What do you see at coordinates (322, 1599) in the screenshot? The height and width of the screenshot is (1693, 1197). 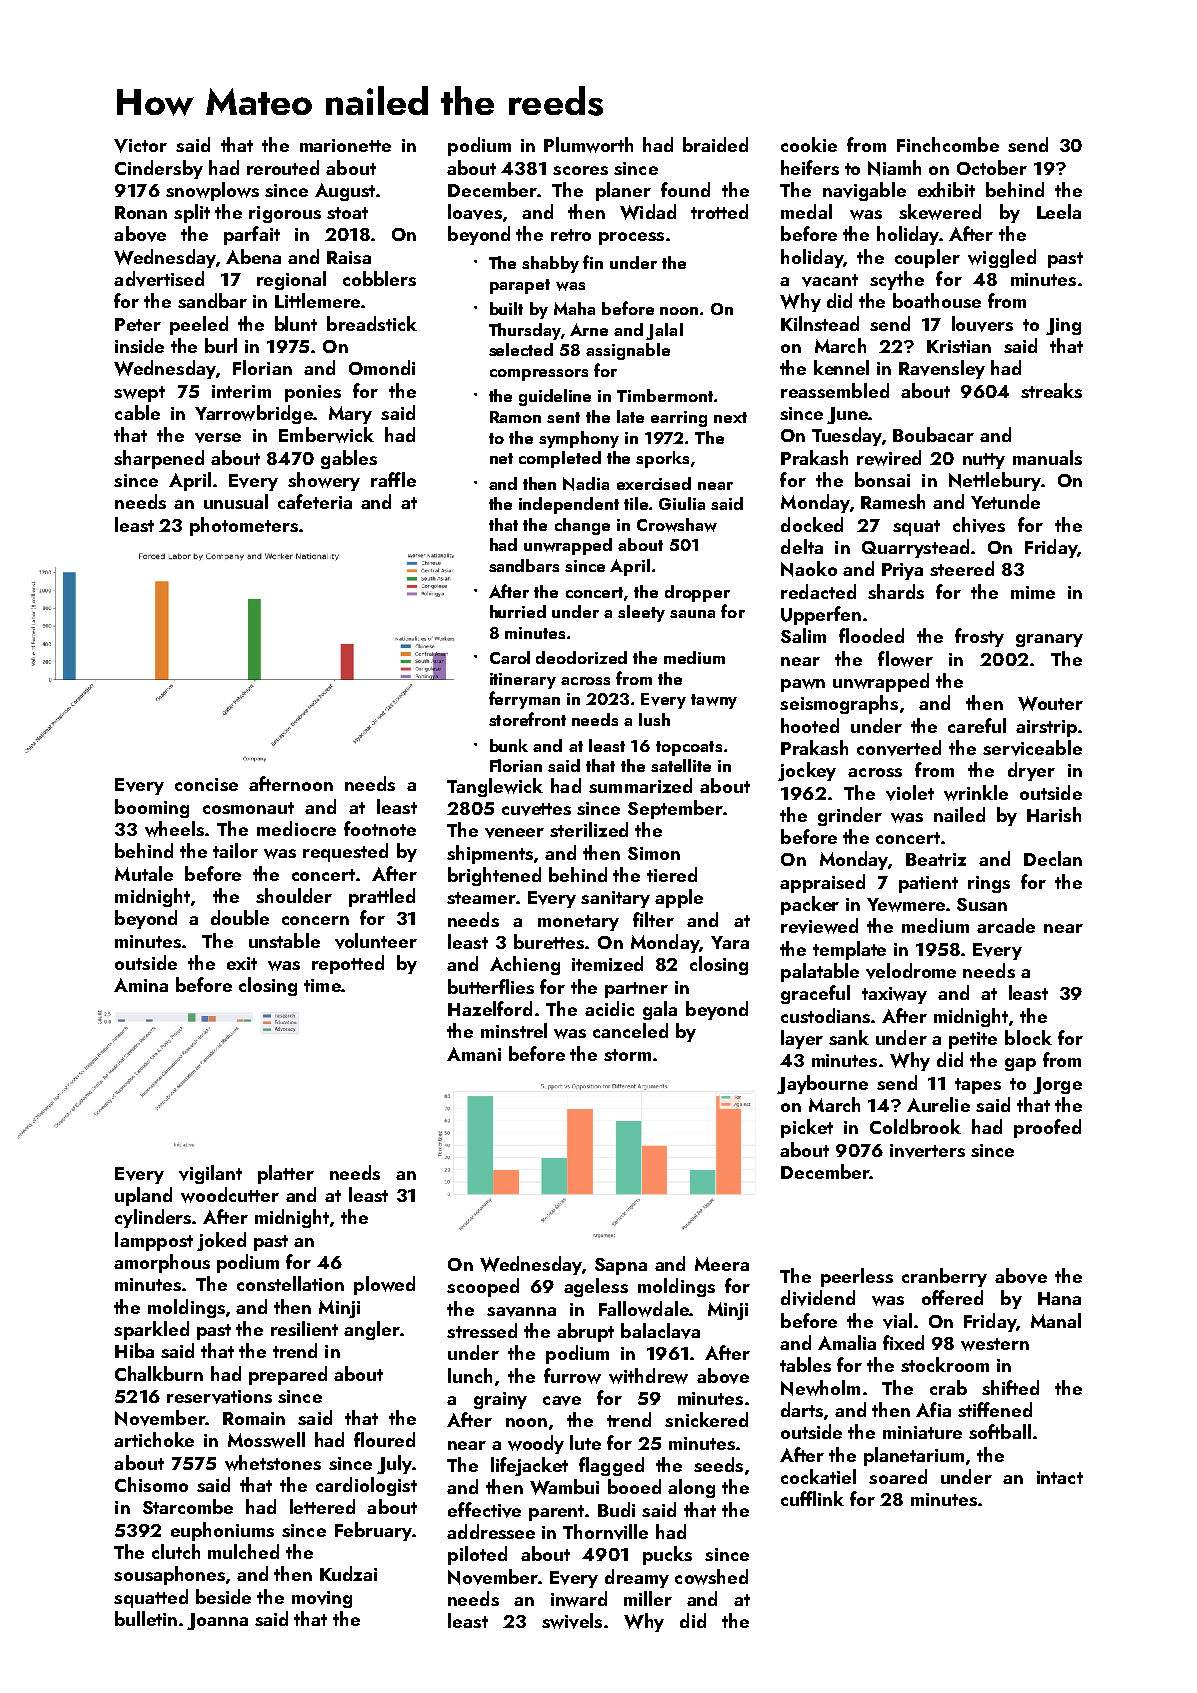 I see `moving` at bounding box center [322, 1599].
